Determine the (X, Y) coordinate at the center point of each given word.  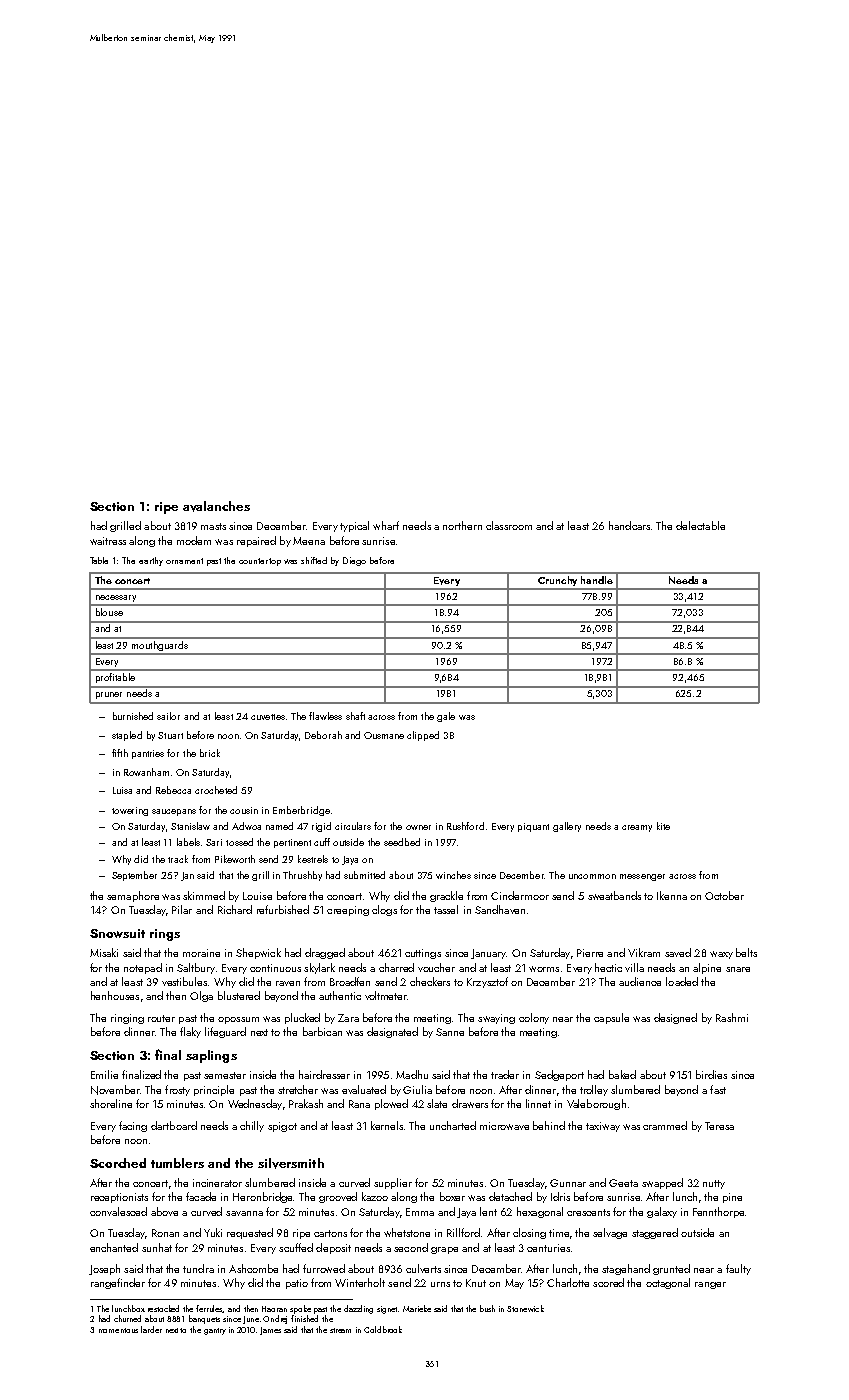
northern (462, 525)
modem (194, 540)
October (724, 895)
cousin (244, 810)
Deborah (323, 735)
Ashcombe (253, 1268)
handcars (629, 525)
